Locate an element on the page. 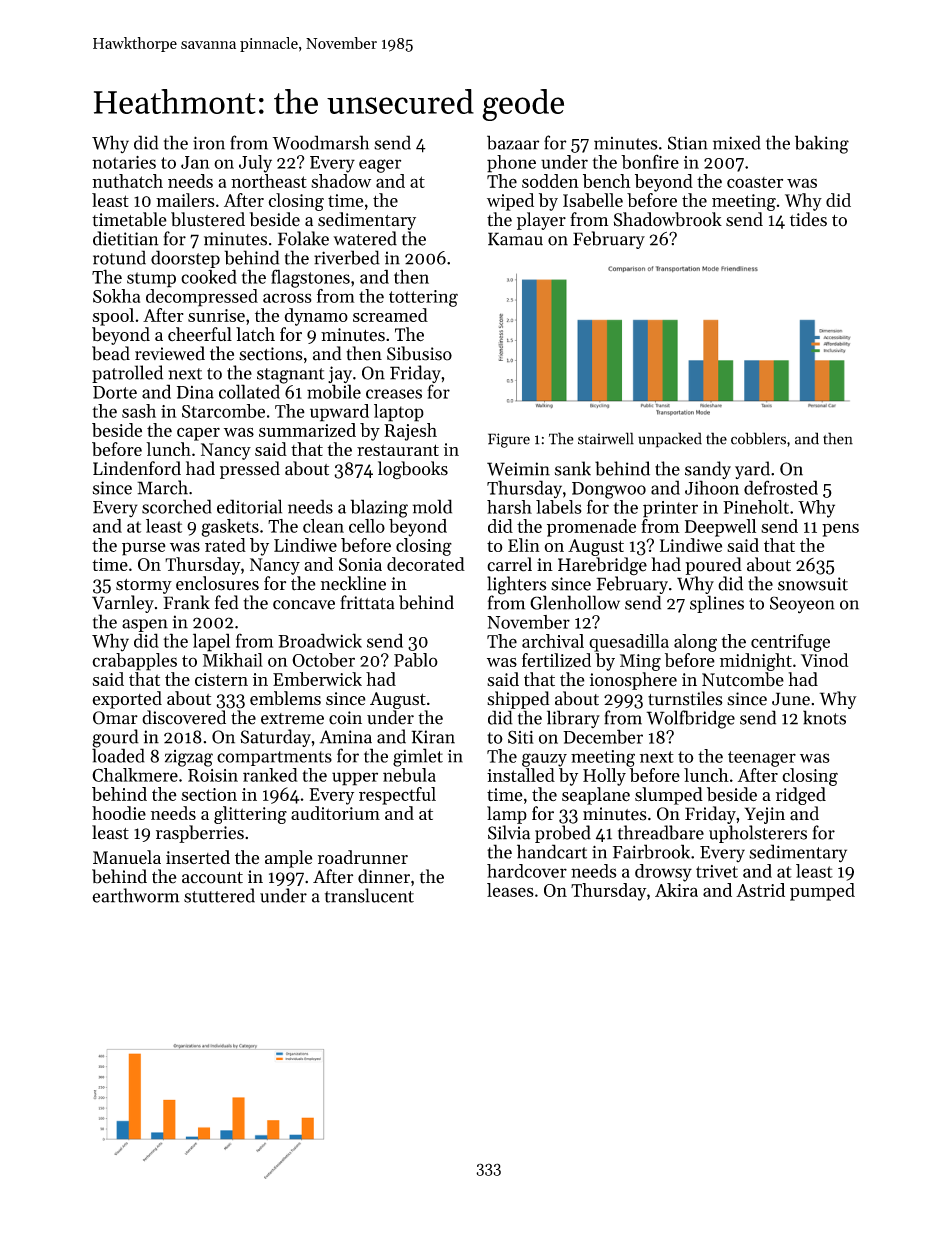 This image has height=1233, width=952. raspberries is located at coordinates (200, 834).
